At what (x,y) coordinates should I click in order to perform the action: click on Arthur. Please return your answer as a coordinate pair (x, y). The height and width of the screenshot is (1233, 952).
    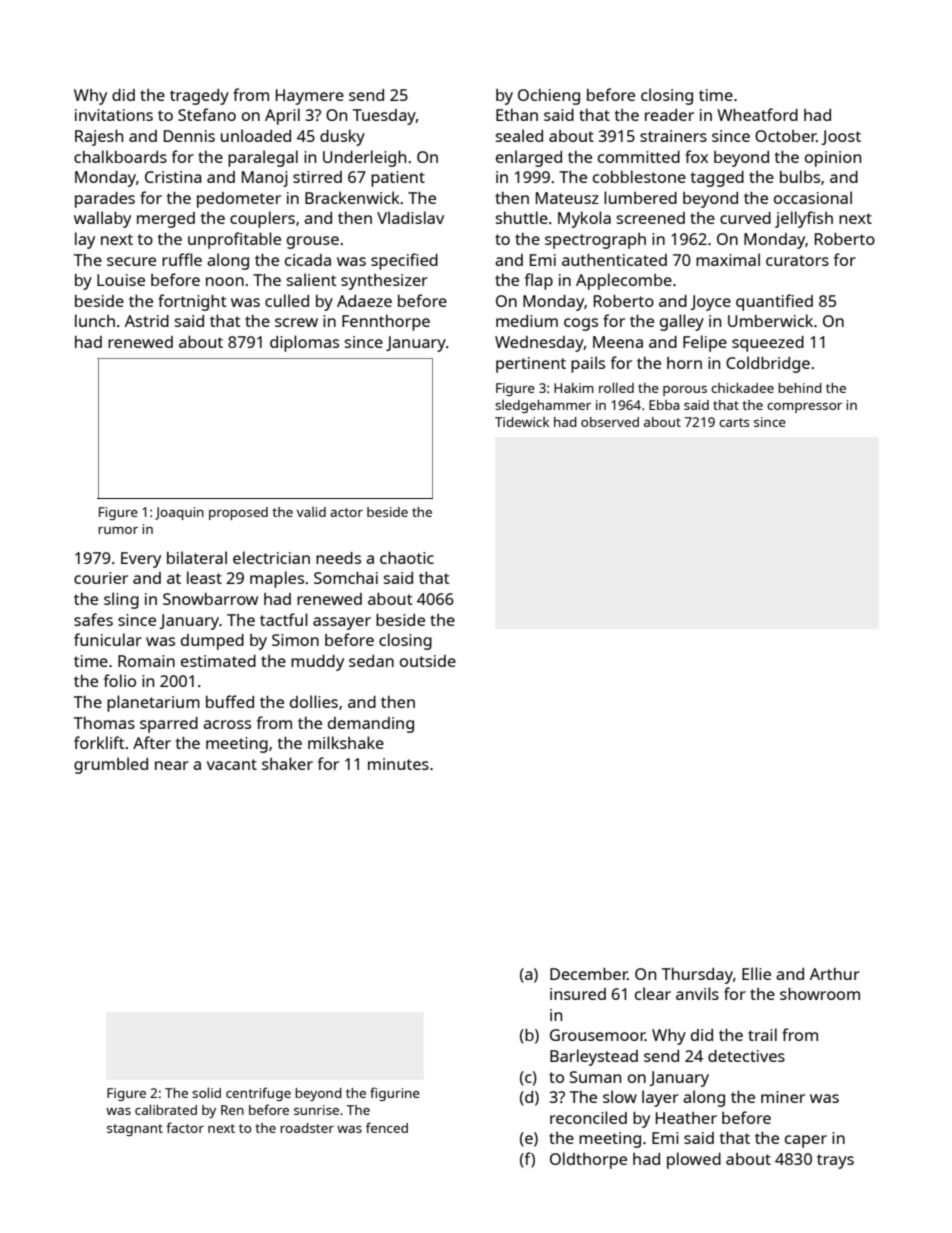
    Looking at the image, I should click on (835, 974).
